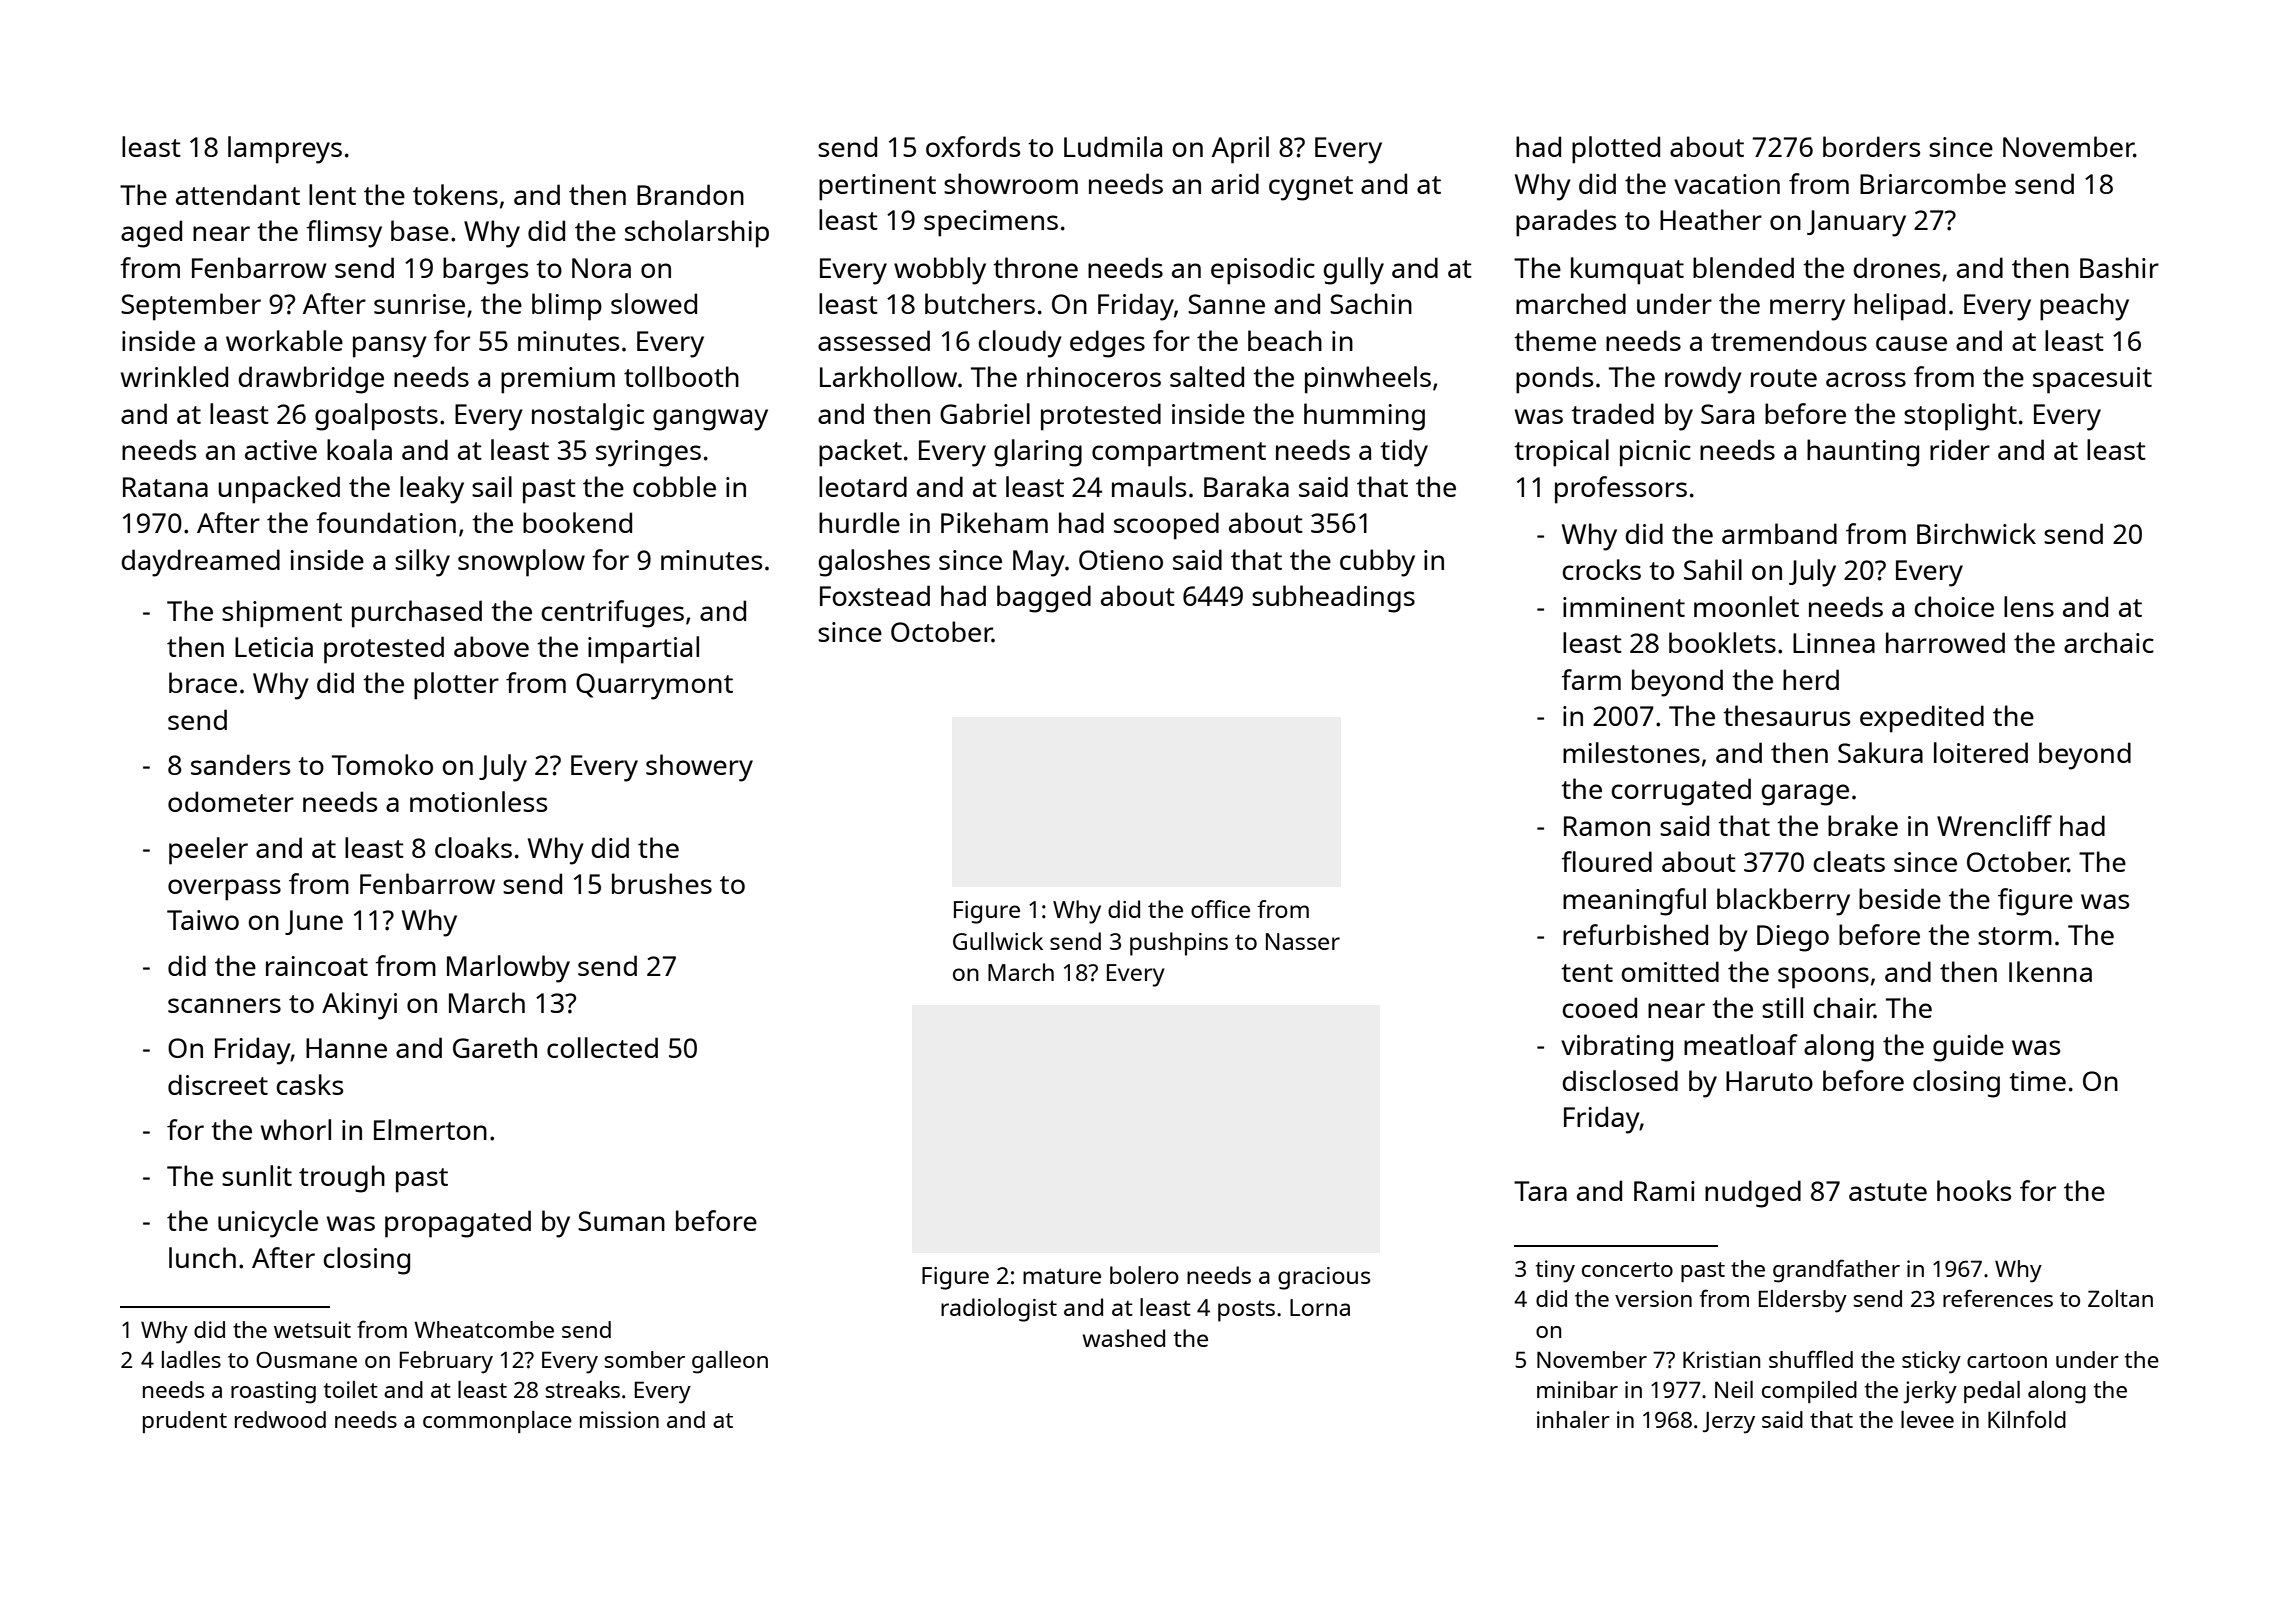 The height and width of the screenshot is (1620, 2292). Describe the element at coordinates (1371, 303) in the screenshot. I see `Sachin` at that location.
